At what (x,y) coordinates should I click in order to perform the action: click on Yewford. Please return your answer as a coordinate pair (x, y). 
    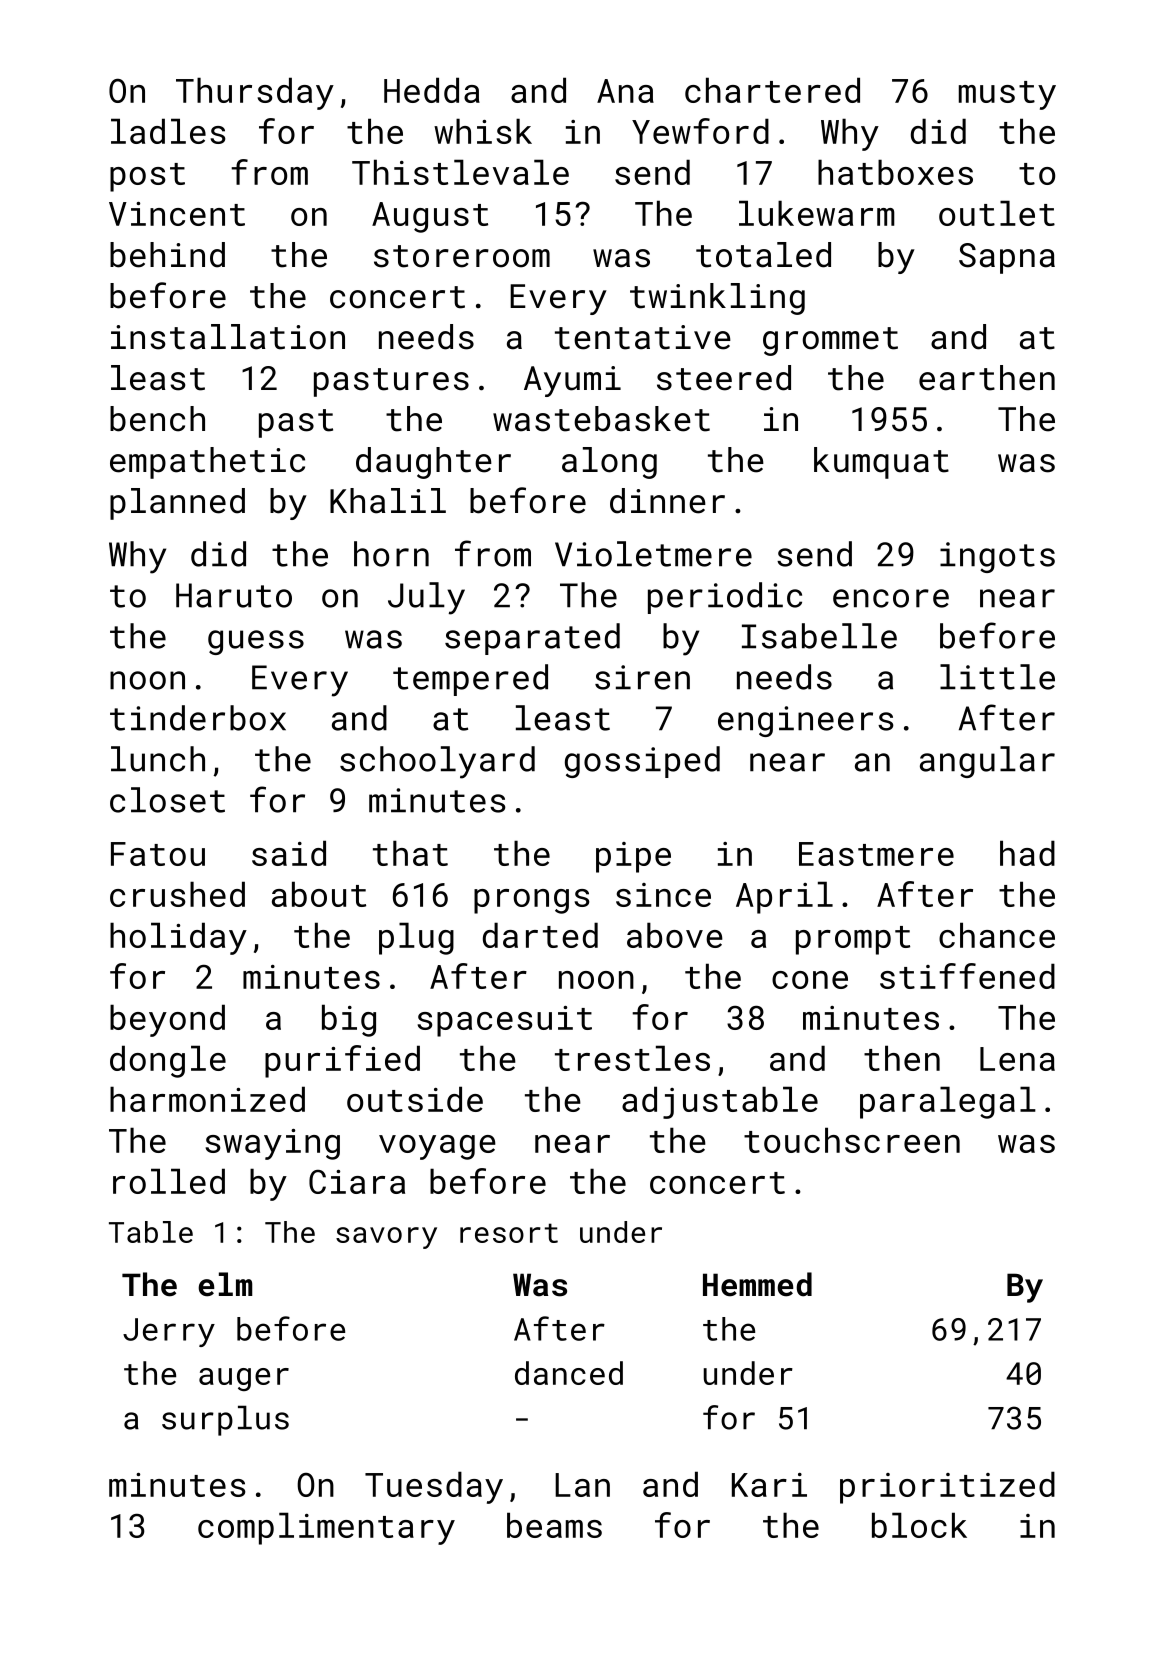
    Looking at the image, I should click on (700, 131).
